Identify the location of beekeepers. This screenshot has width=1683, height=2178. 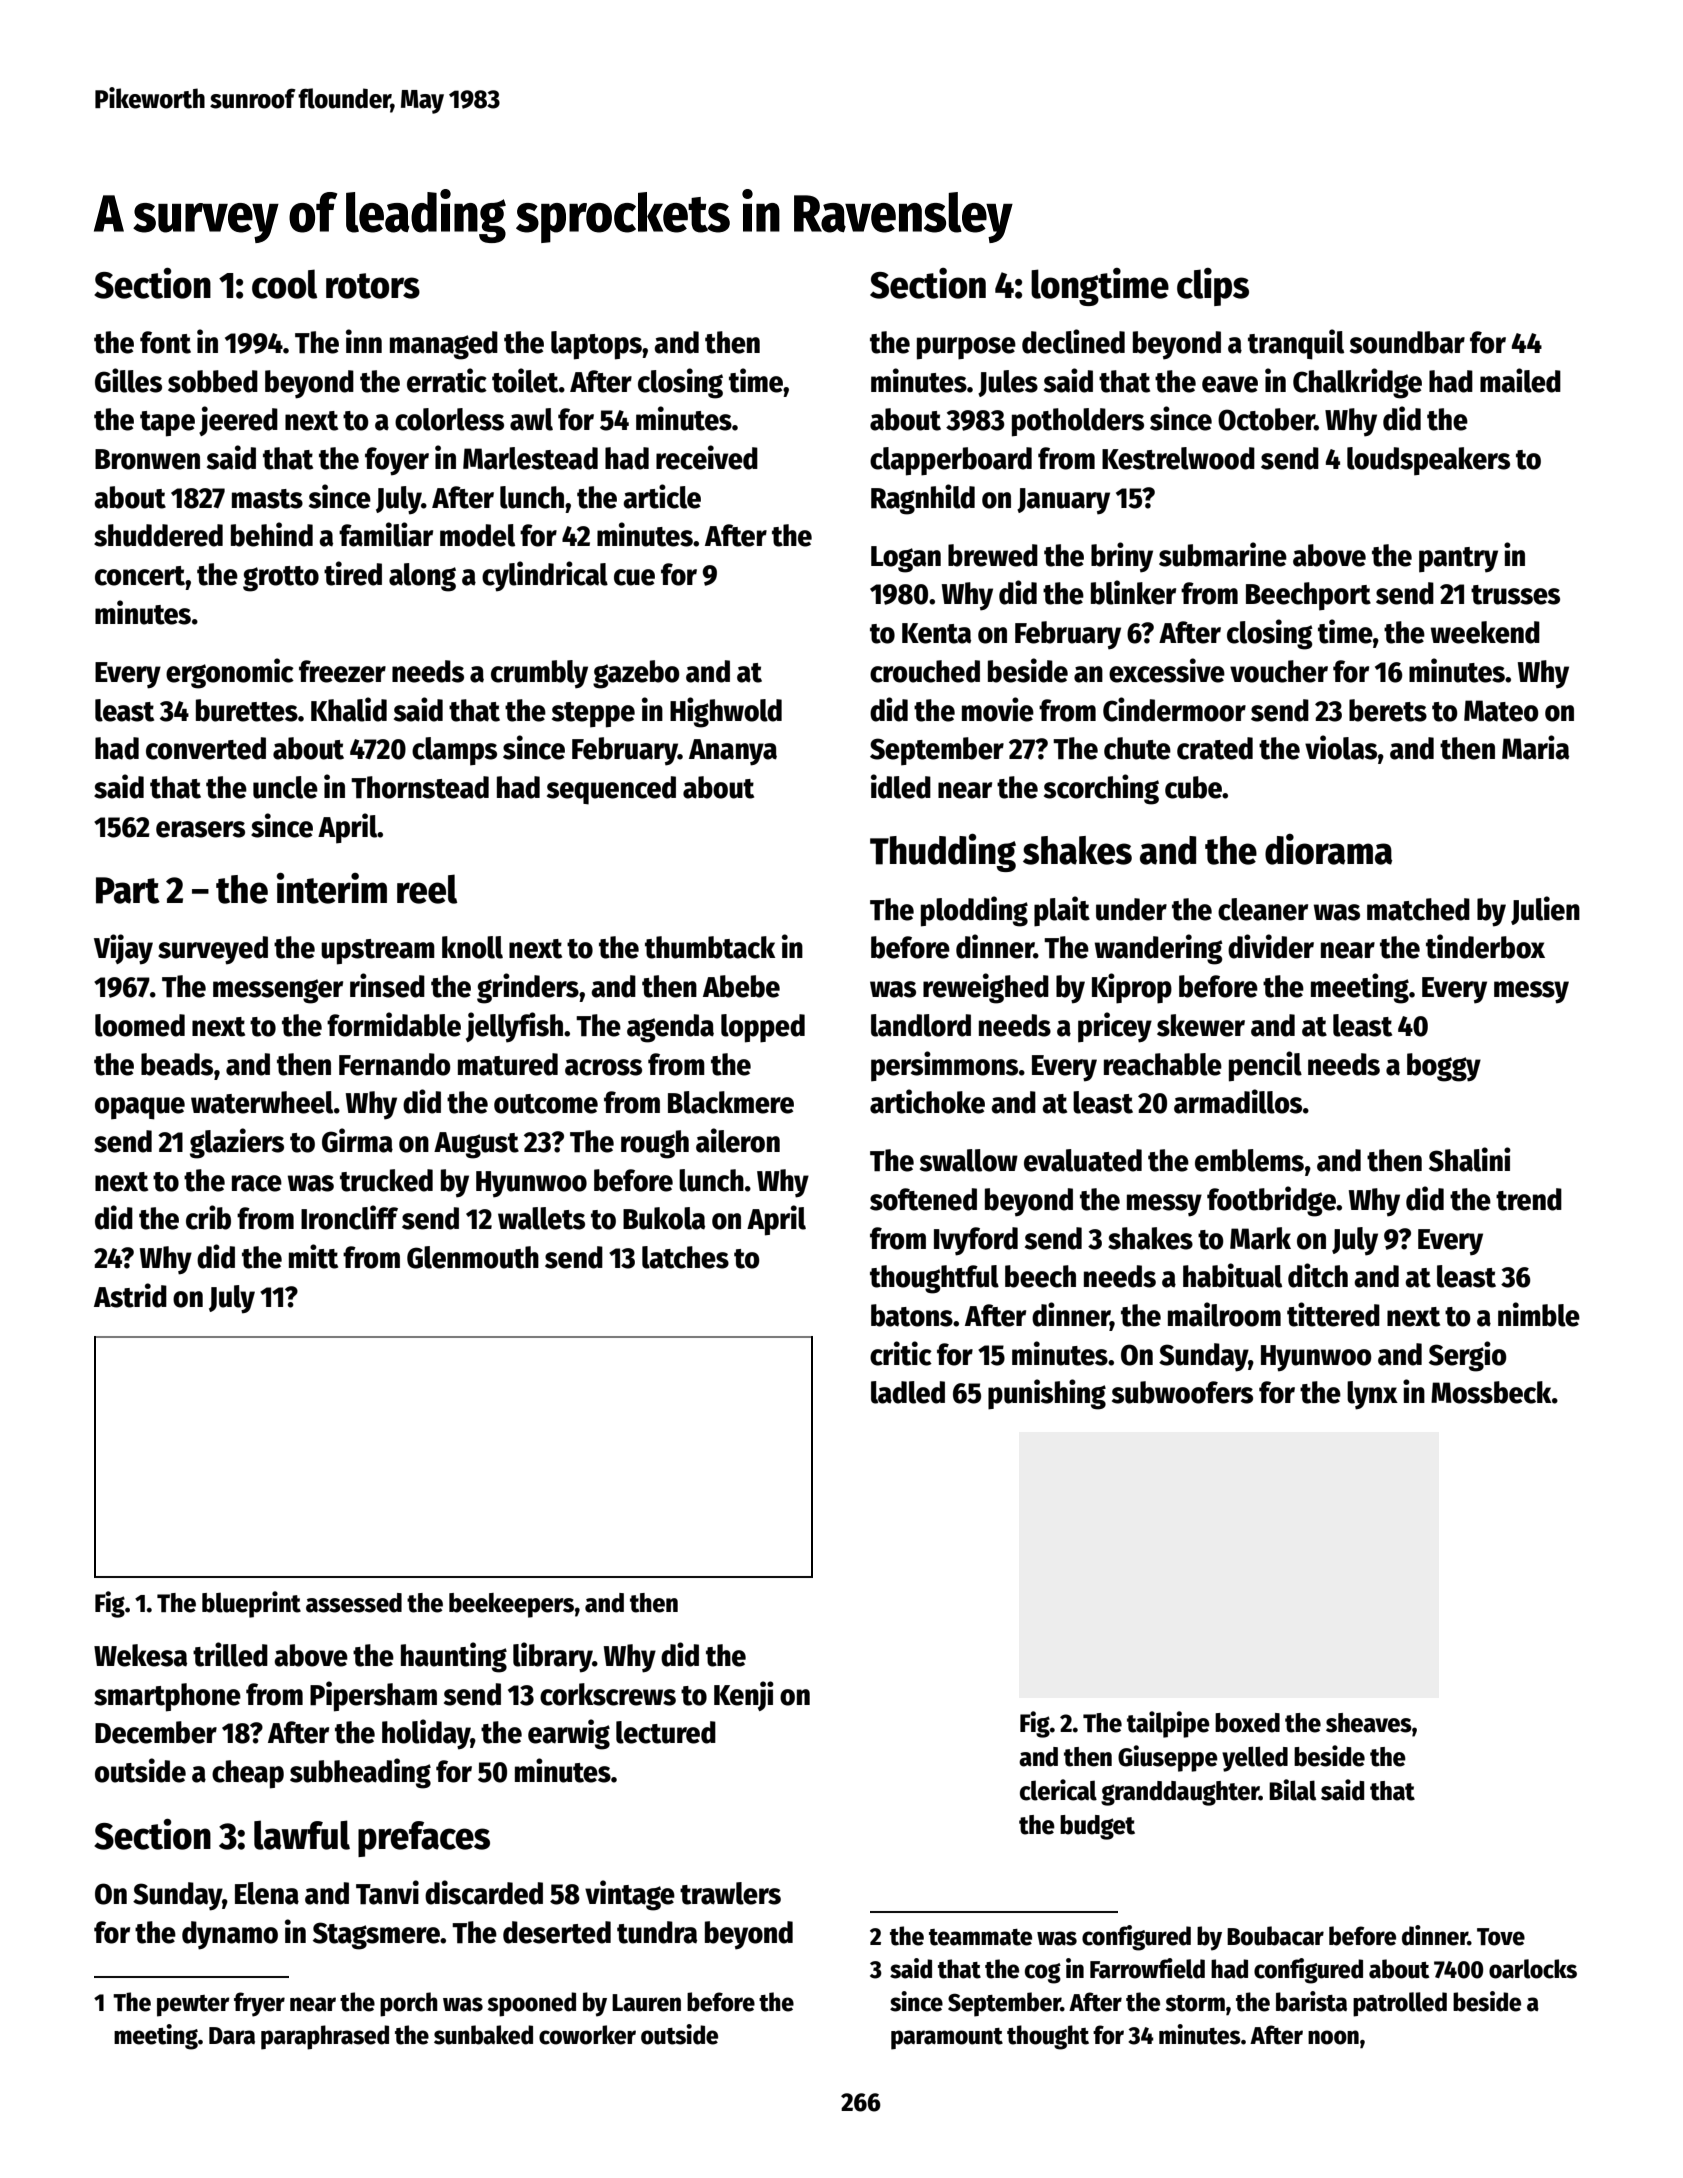
(511, 1605).
